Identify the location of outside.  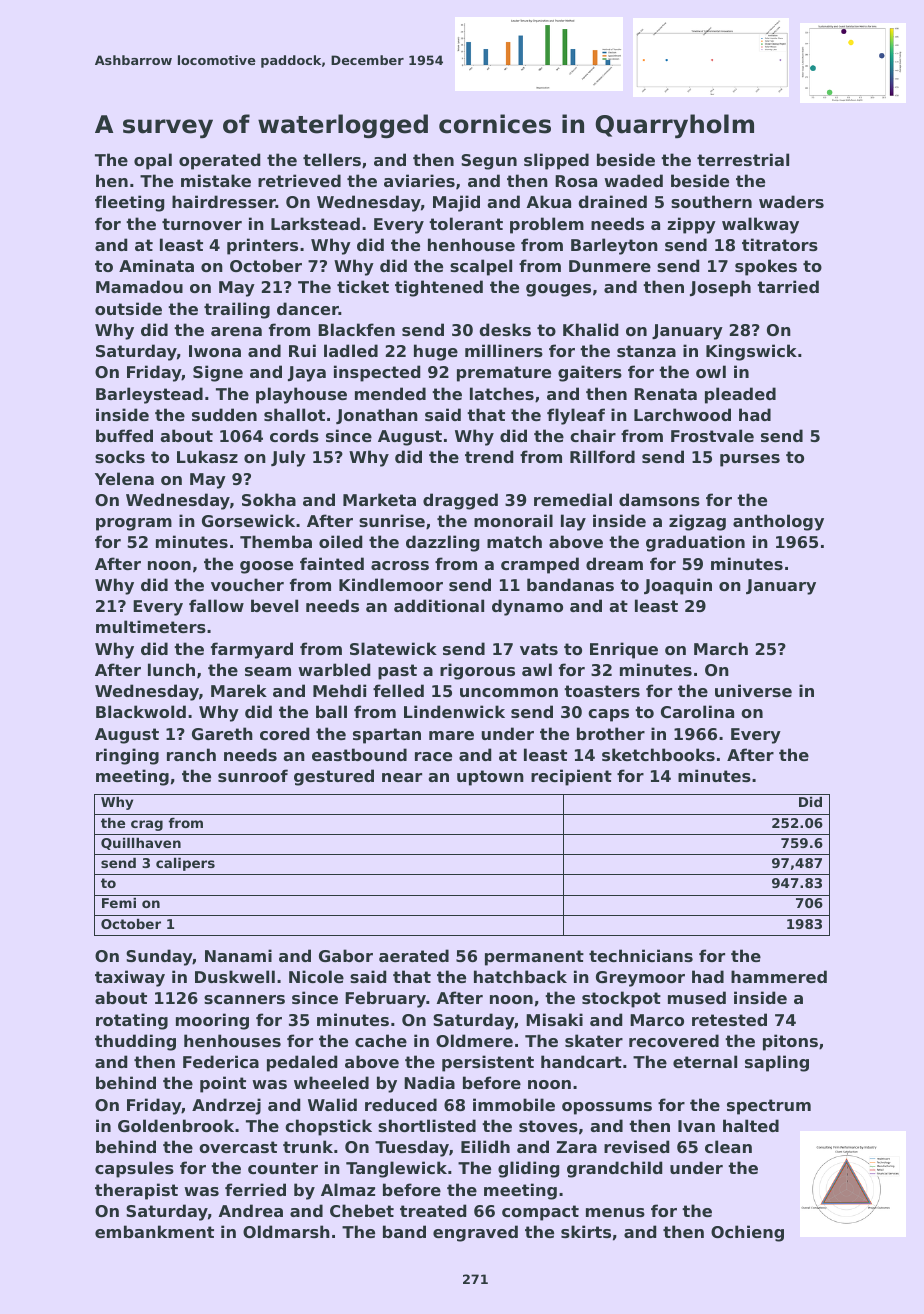
(128, 308).
